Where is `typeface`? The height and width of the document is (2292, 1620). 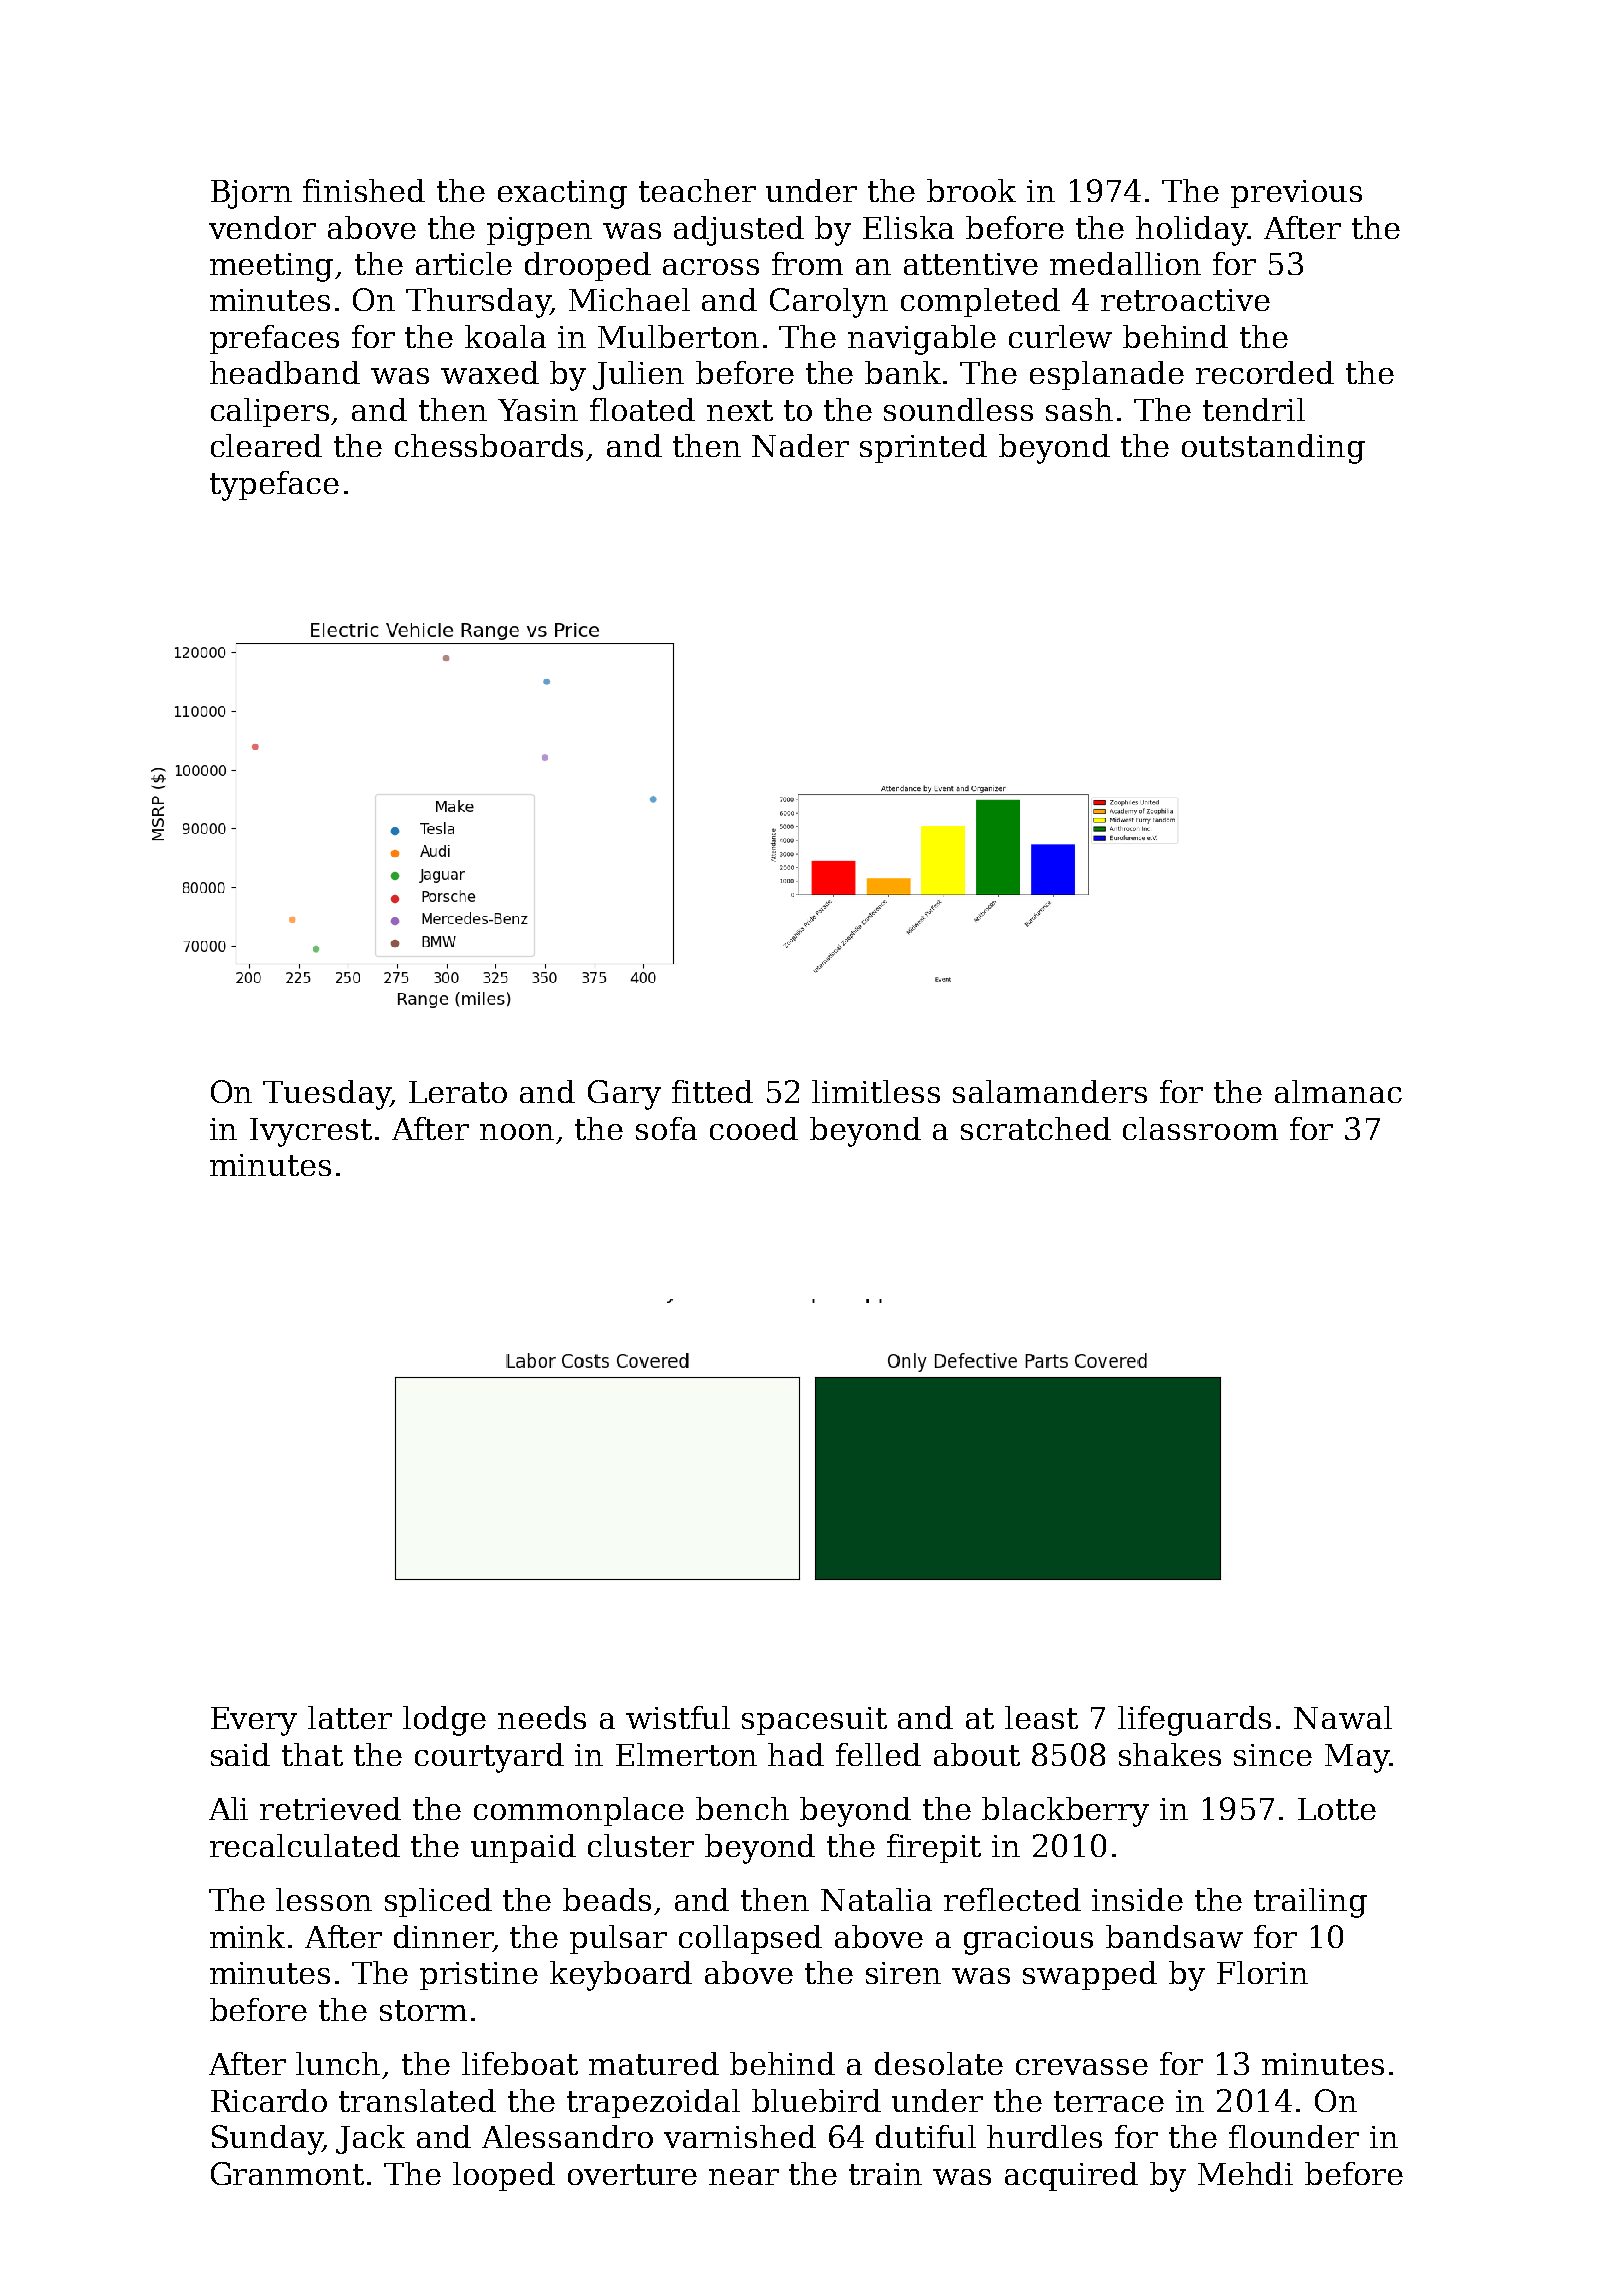
typeface is located at coordinates (274, 486).
